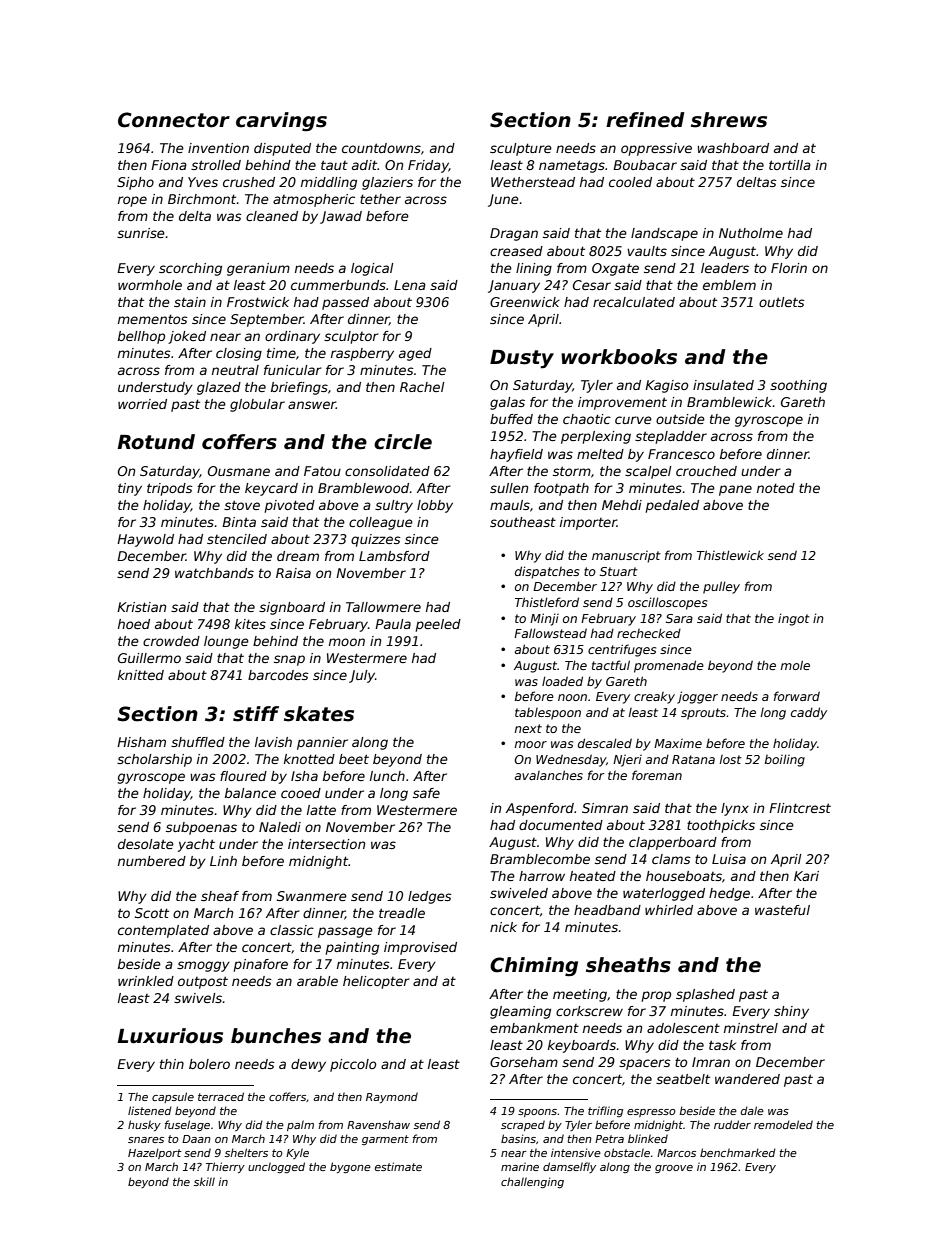 This screenshot has width=952, height=1233. I want to click on arable, so click(317, 981).
